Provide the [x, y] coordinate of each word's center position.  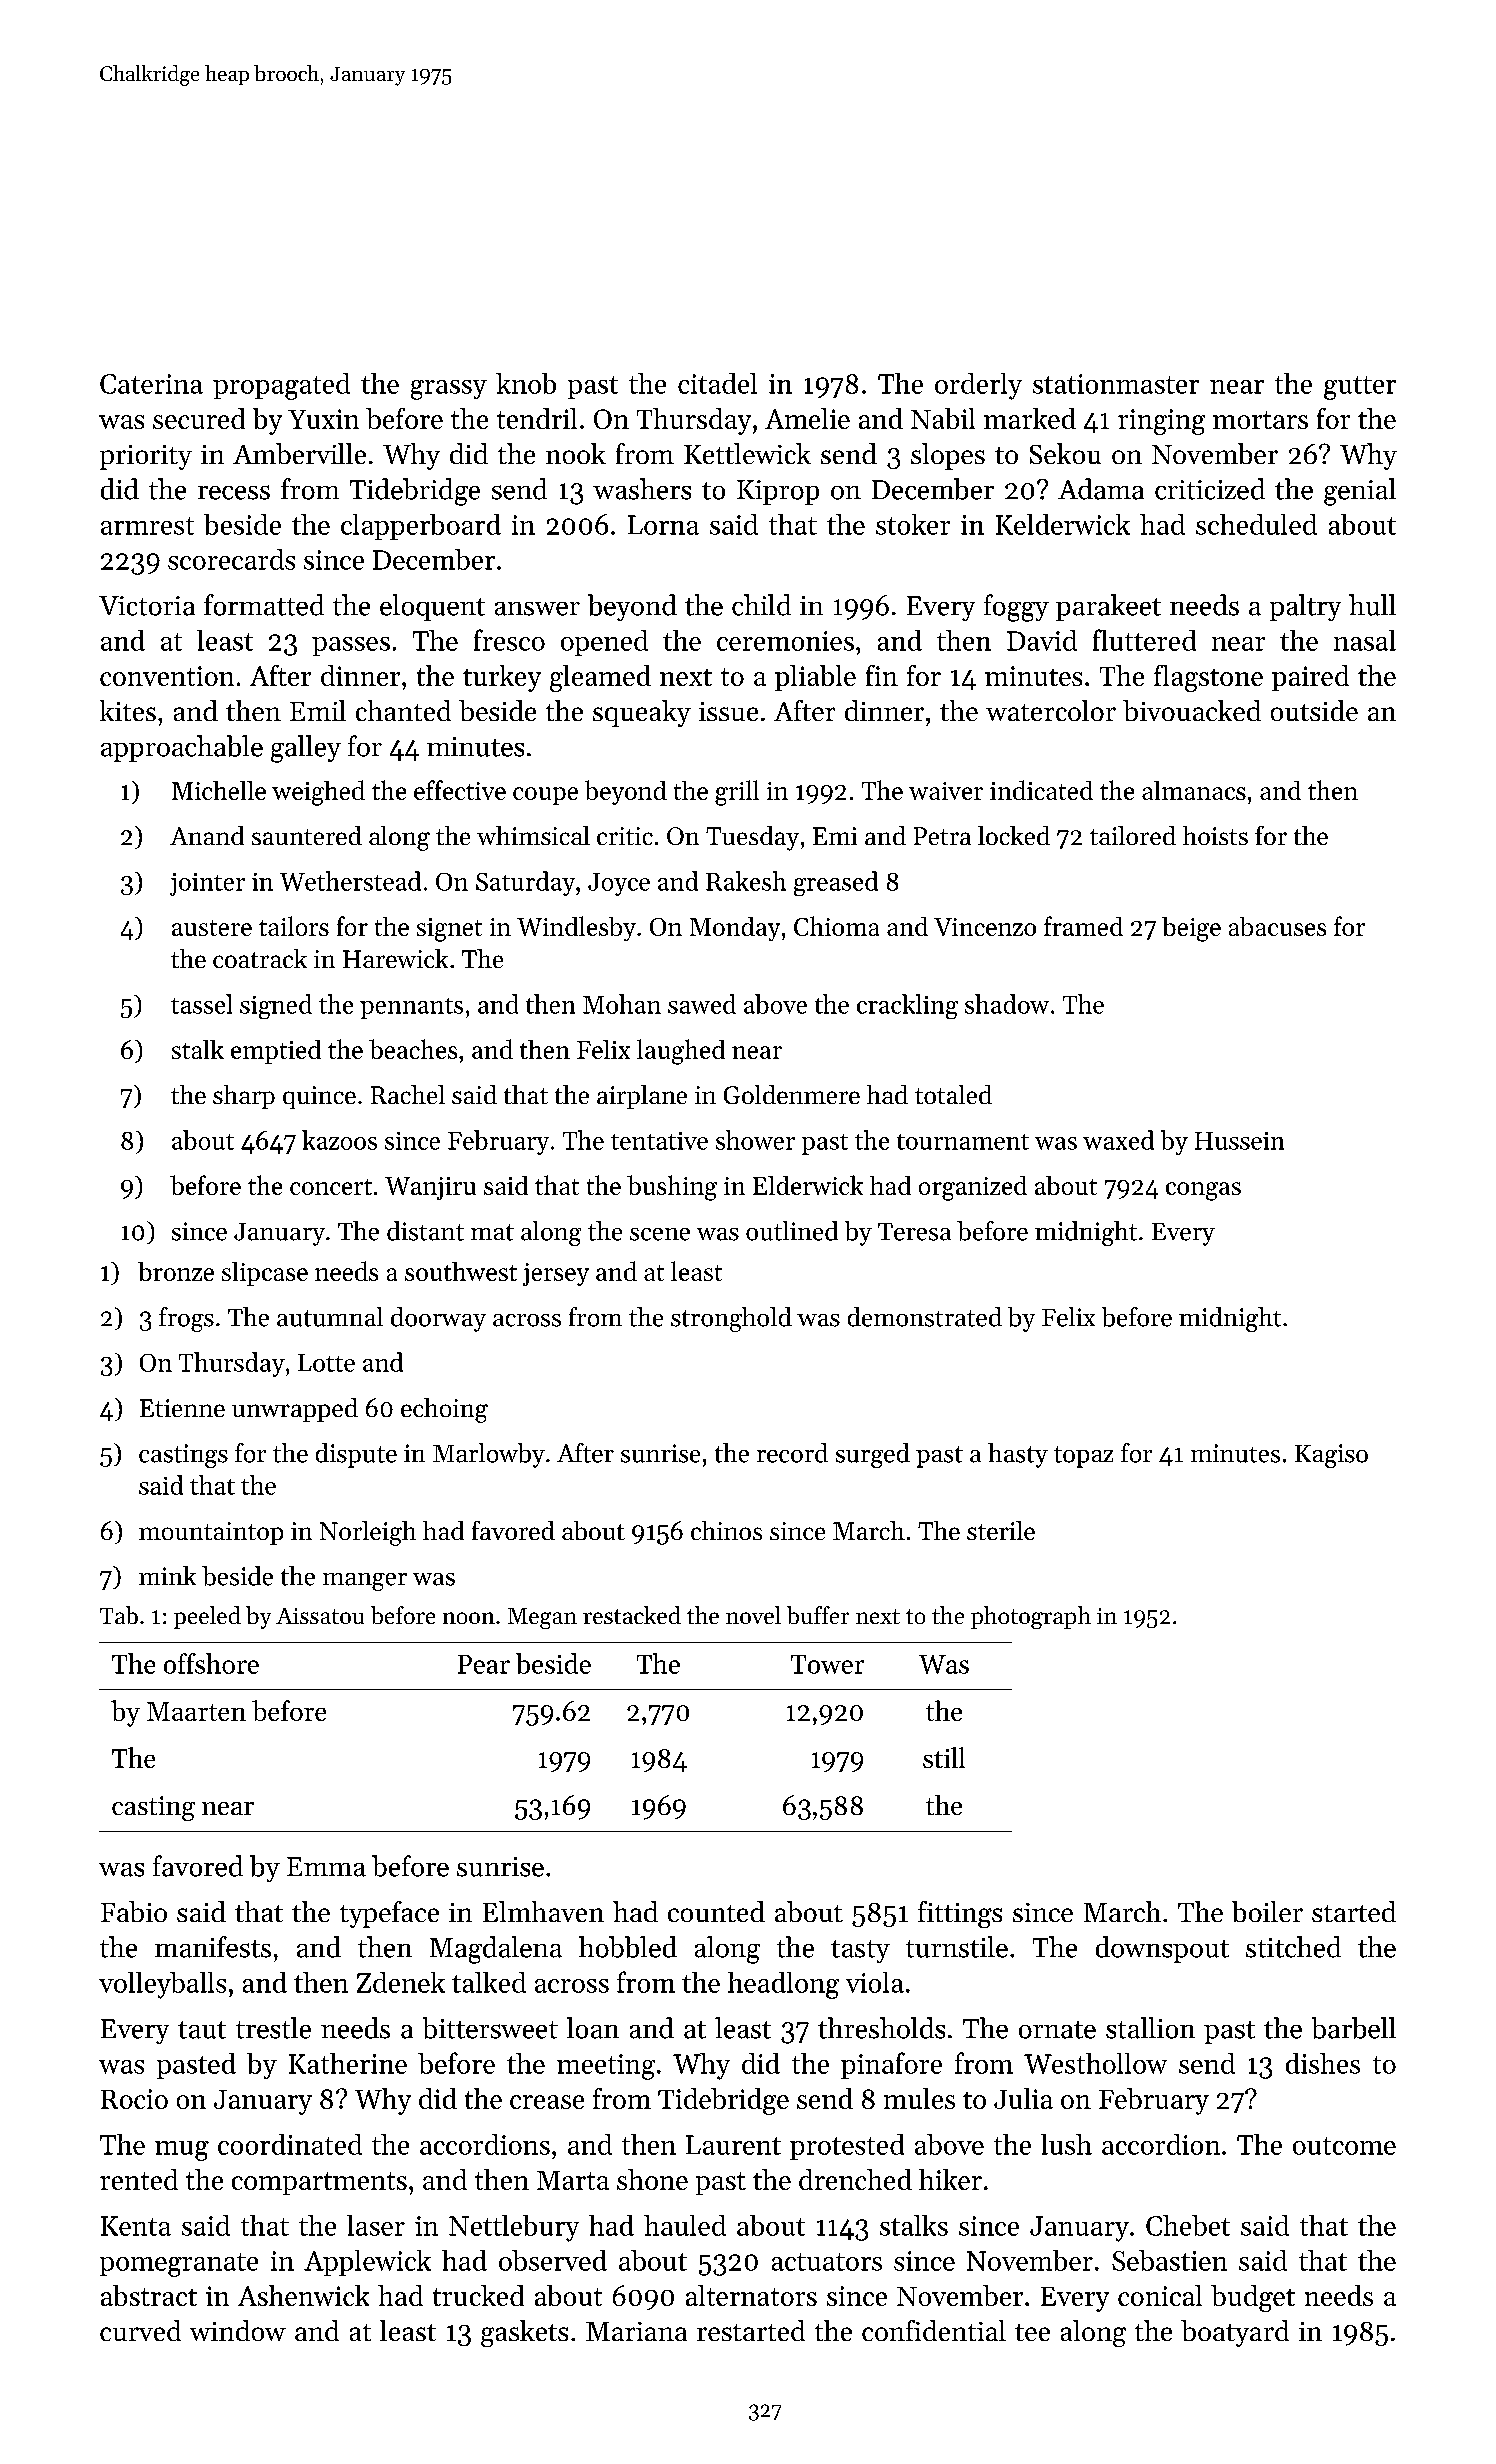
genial [1360, 492]
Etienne [182, 1408]
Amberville [299, 453]
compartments [319, 2183]
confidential [934, 2330]
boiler [1267, 1911]
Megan [542, 1618]
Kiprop [778, 492]
